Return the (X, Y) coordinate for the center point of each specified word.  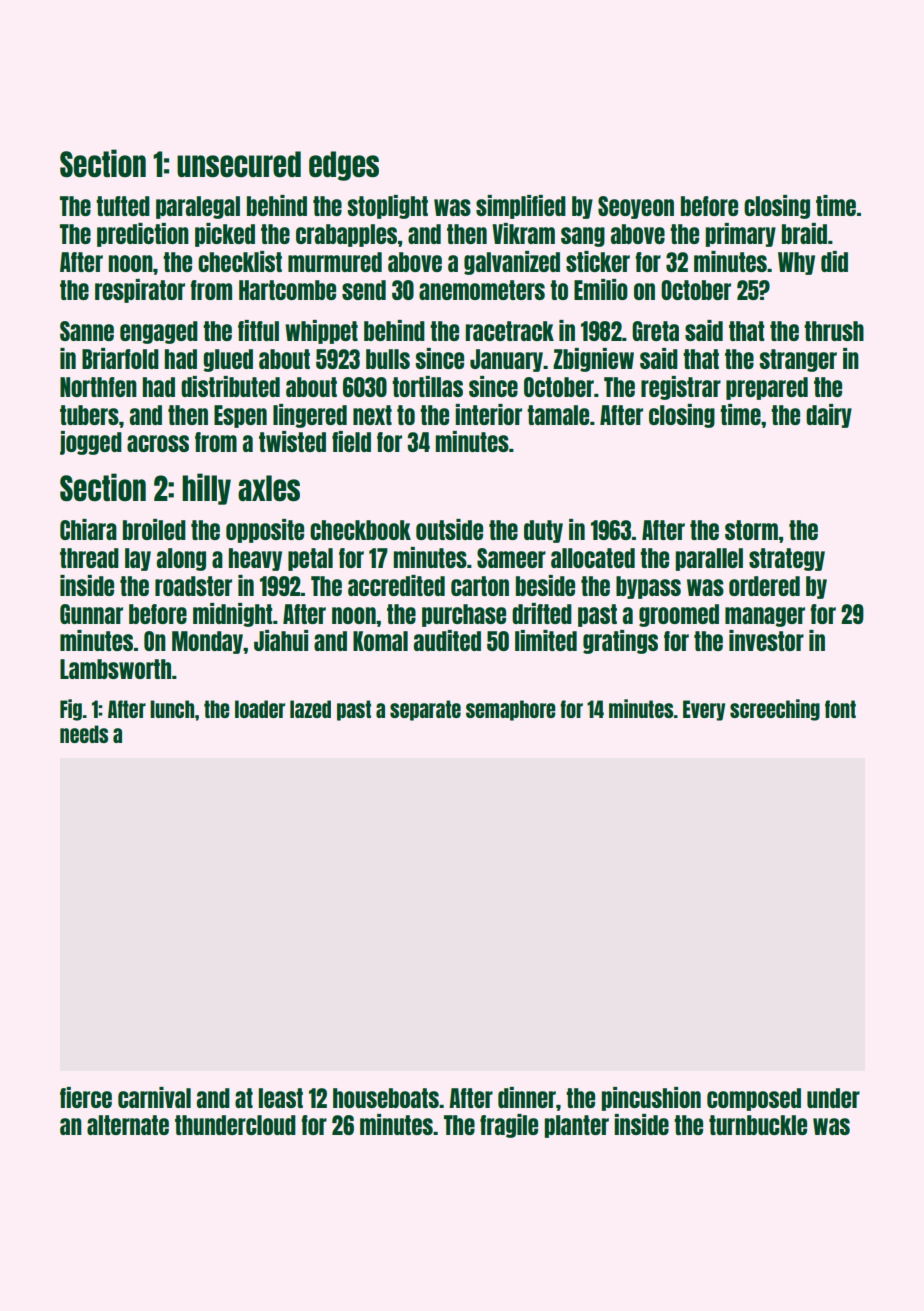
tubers (89, 415)
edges (344, 166)
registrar (681, 388)
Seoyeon (636, 207)
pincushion (651, 1099)
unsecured (239, 164)
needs (84, 734)
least (281, 1098)
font (840, 709)
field (351, 441)
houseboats (386, 1098)
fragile (509, 1126)
